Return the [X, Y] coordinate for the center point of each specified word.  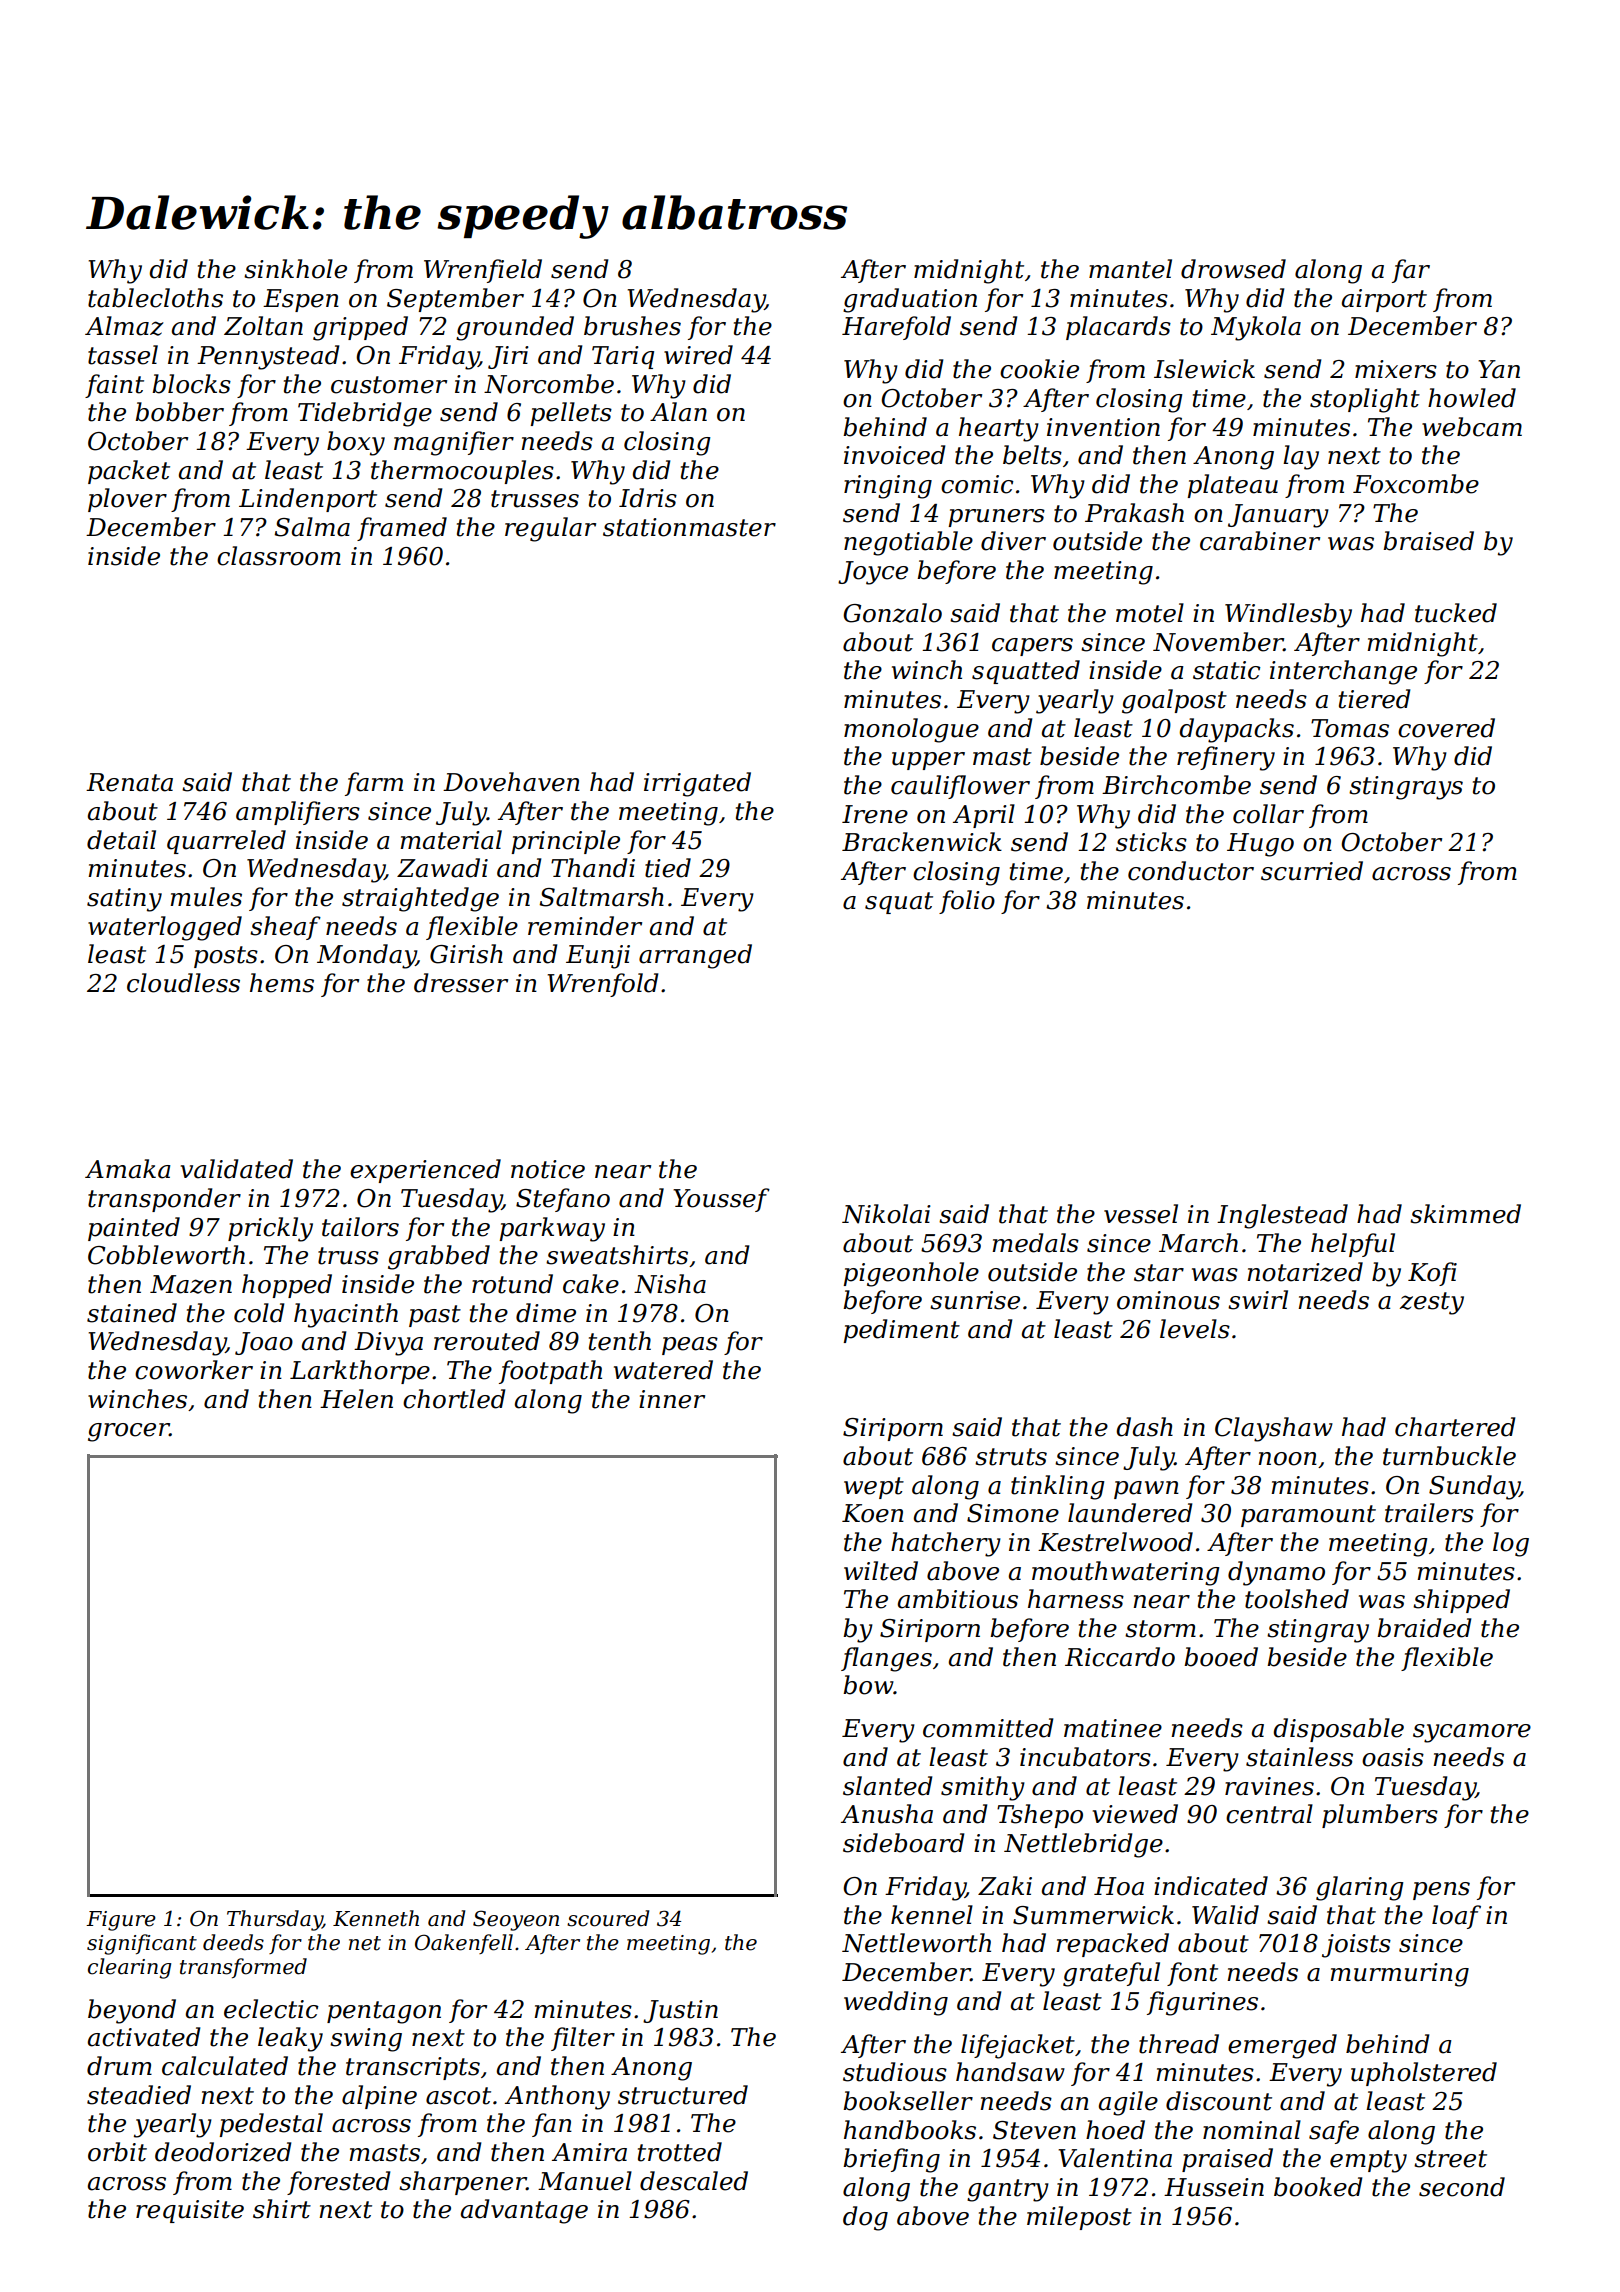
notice [548, 1169]
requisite [190, 2211]
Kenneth [376, 1918]
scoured [608, 1918]
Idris [648, 498]
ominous [1168, 1300]
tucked [1456, 613]
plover [127, 500]
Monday [366, 956]
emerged [1282, 2046]
